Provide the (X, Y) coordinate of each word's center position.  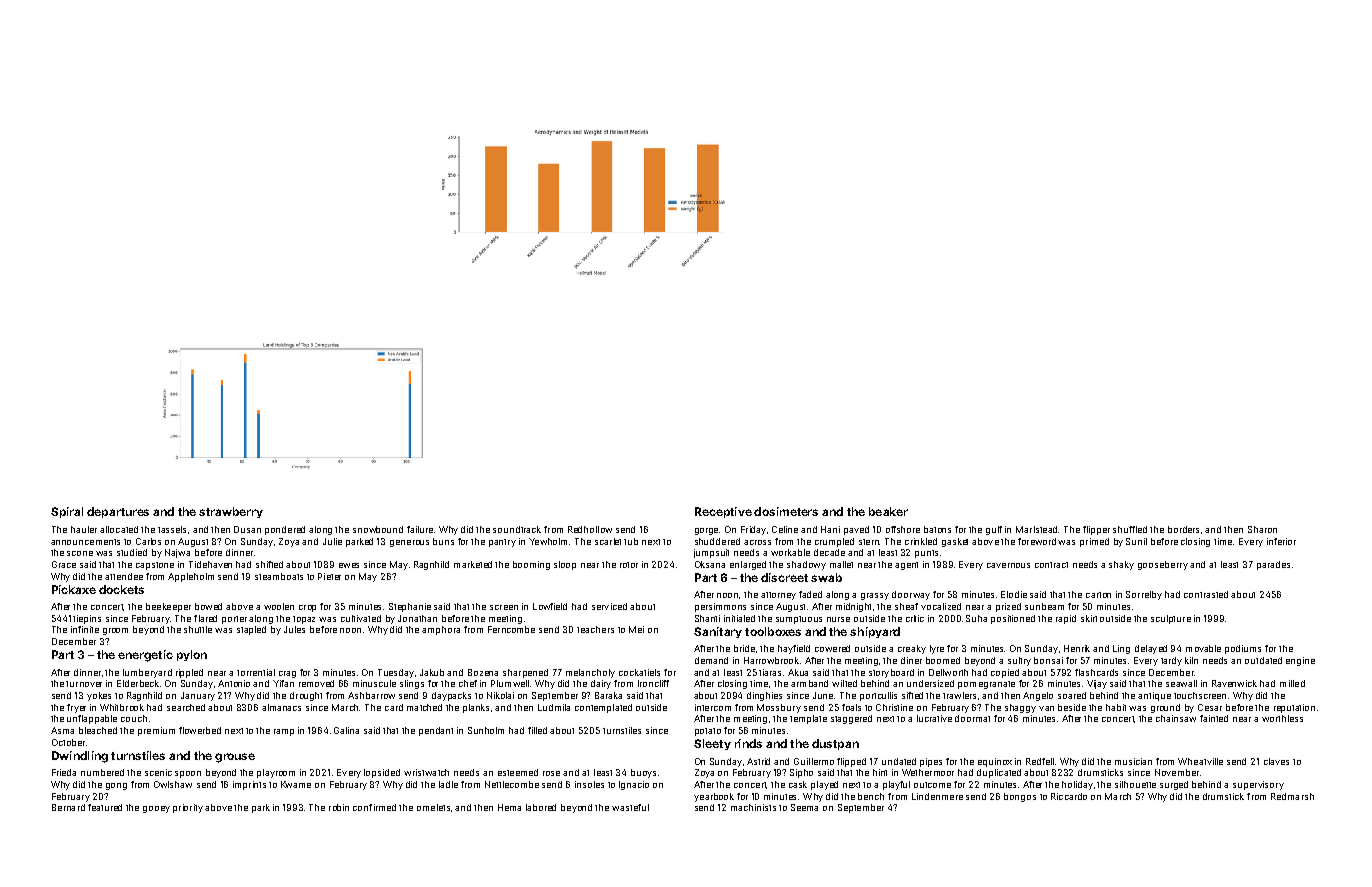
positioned (1013, 619)
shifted (269, 564)
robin (339, 807)
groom (115, 631)
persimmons (720, 607)
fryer (76, 708)
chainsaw (1176, 718)
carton (1098, 595)
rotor (629, 565)
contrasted (1206, 594)
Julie (332, 541)
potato (708, 732)
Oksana (710, 564)
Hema (509, 807)
